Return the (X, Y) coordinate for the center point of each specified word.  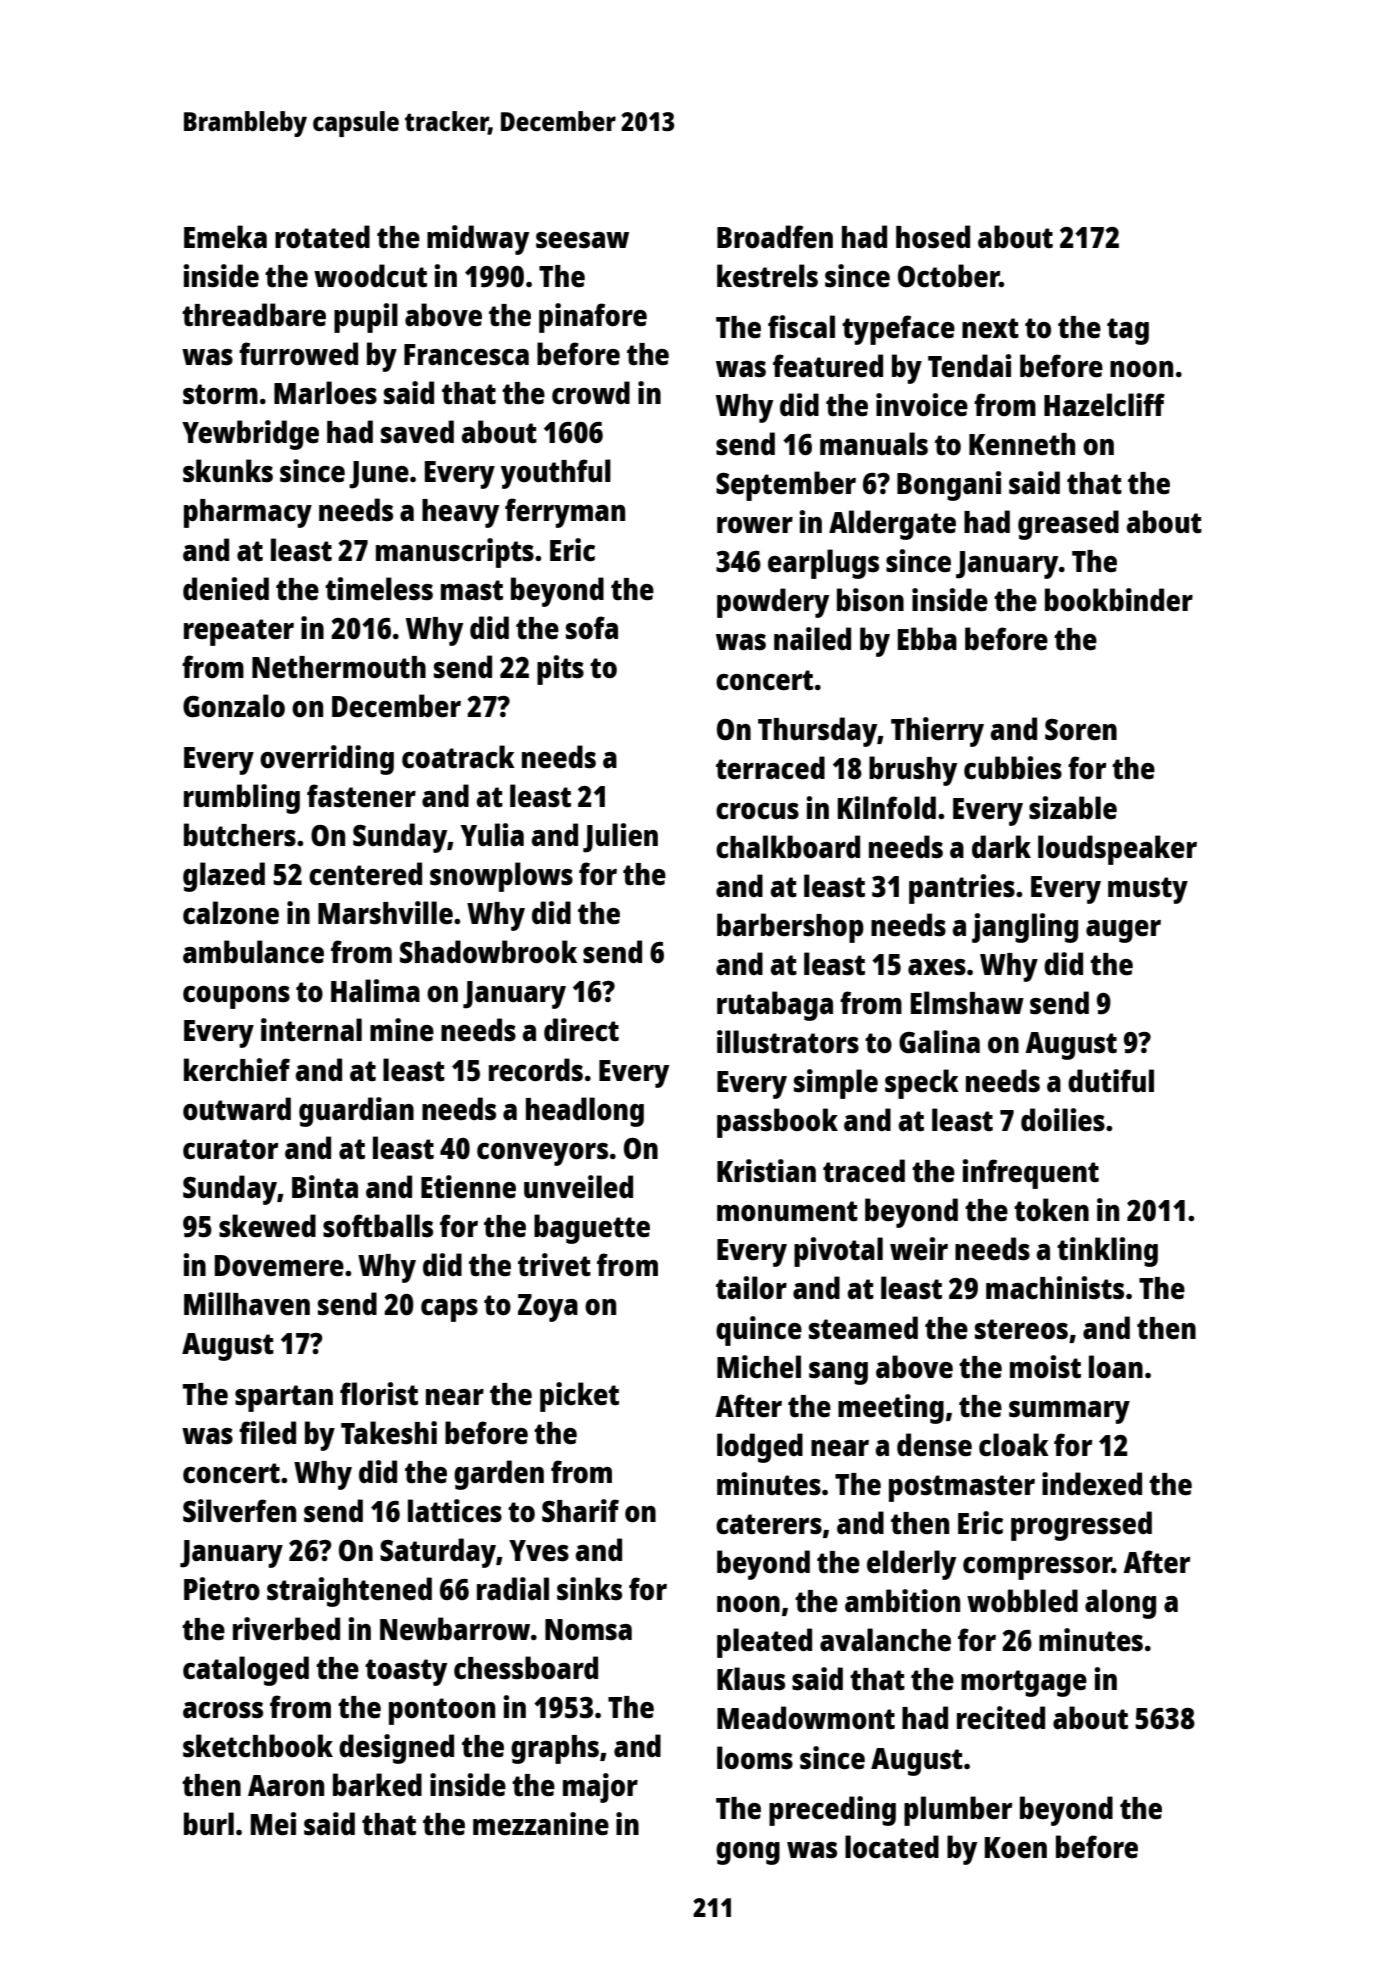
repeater (239, 632)
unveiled (578, 1187)
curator (230, 1149)
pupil (366, 318)
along (1120, 1604)
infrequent (1031, 1174)
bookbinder (1119, 599)
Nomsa (588, 1629)
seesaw (582, 240)
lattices (455, 1511)
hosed (933, 237)
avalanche (885, 1639)
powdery (773, 603)
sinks (589, 1589)
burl (209, 1823)
